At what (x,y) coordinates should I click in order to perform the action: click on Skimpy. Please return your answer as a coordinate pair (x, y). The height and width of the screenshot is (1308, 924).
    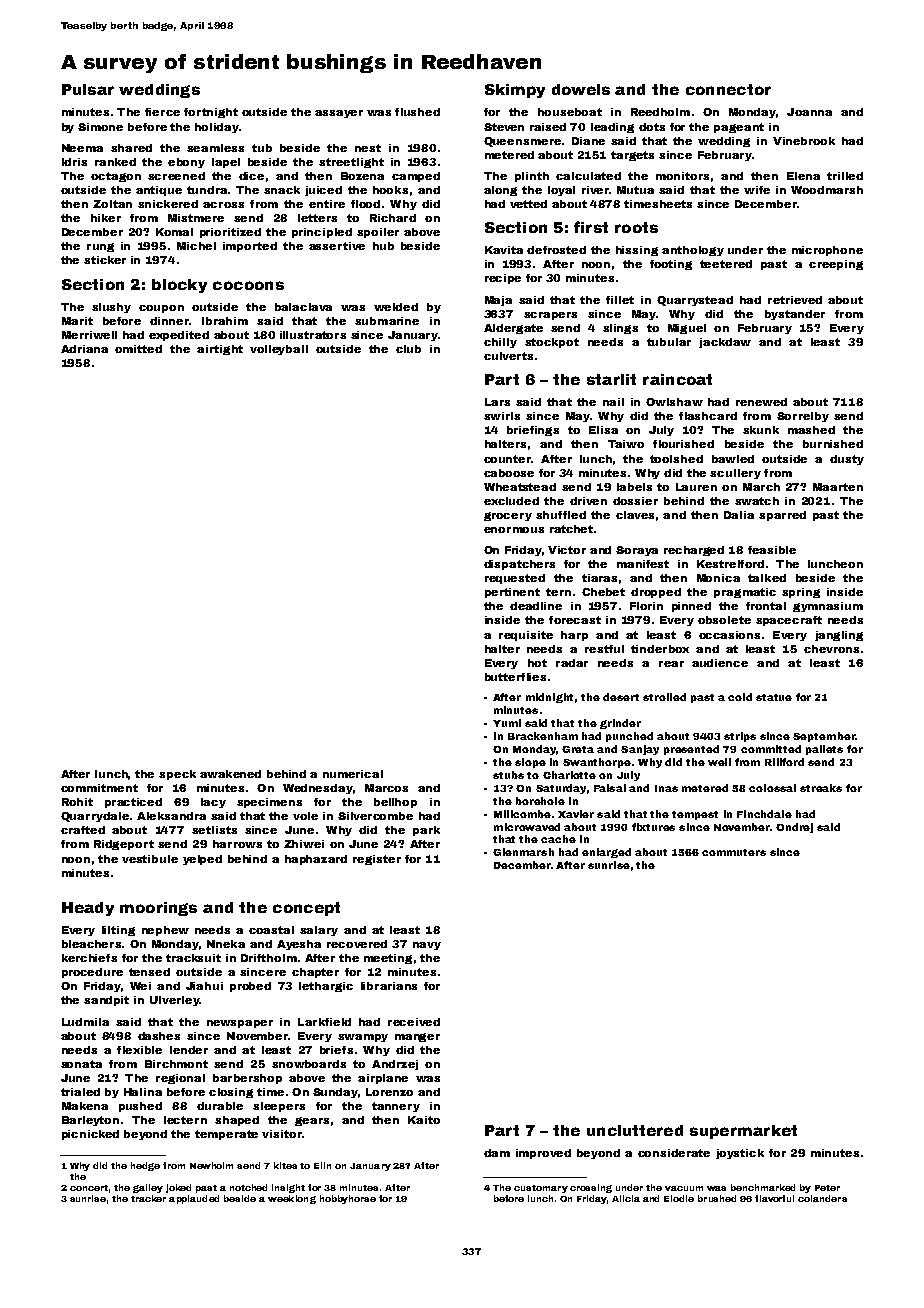
    Looking at the image, I should click on (515, 91).
